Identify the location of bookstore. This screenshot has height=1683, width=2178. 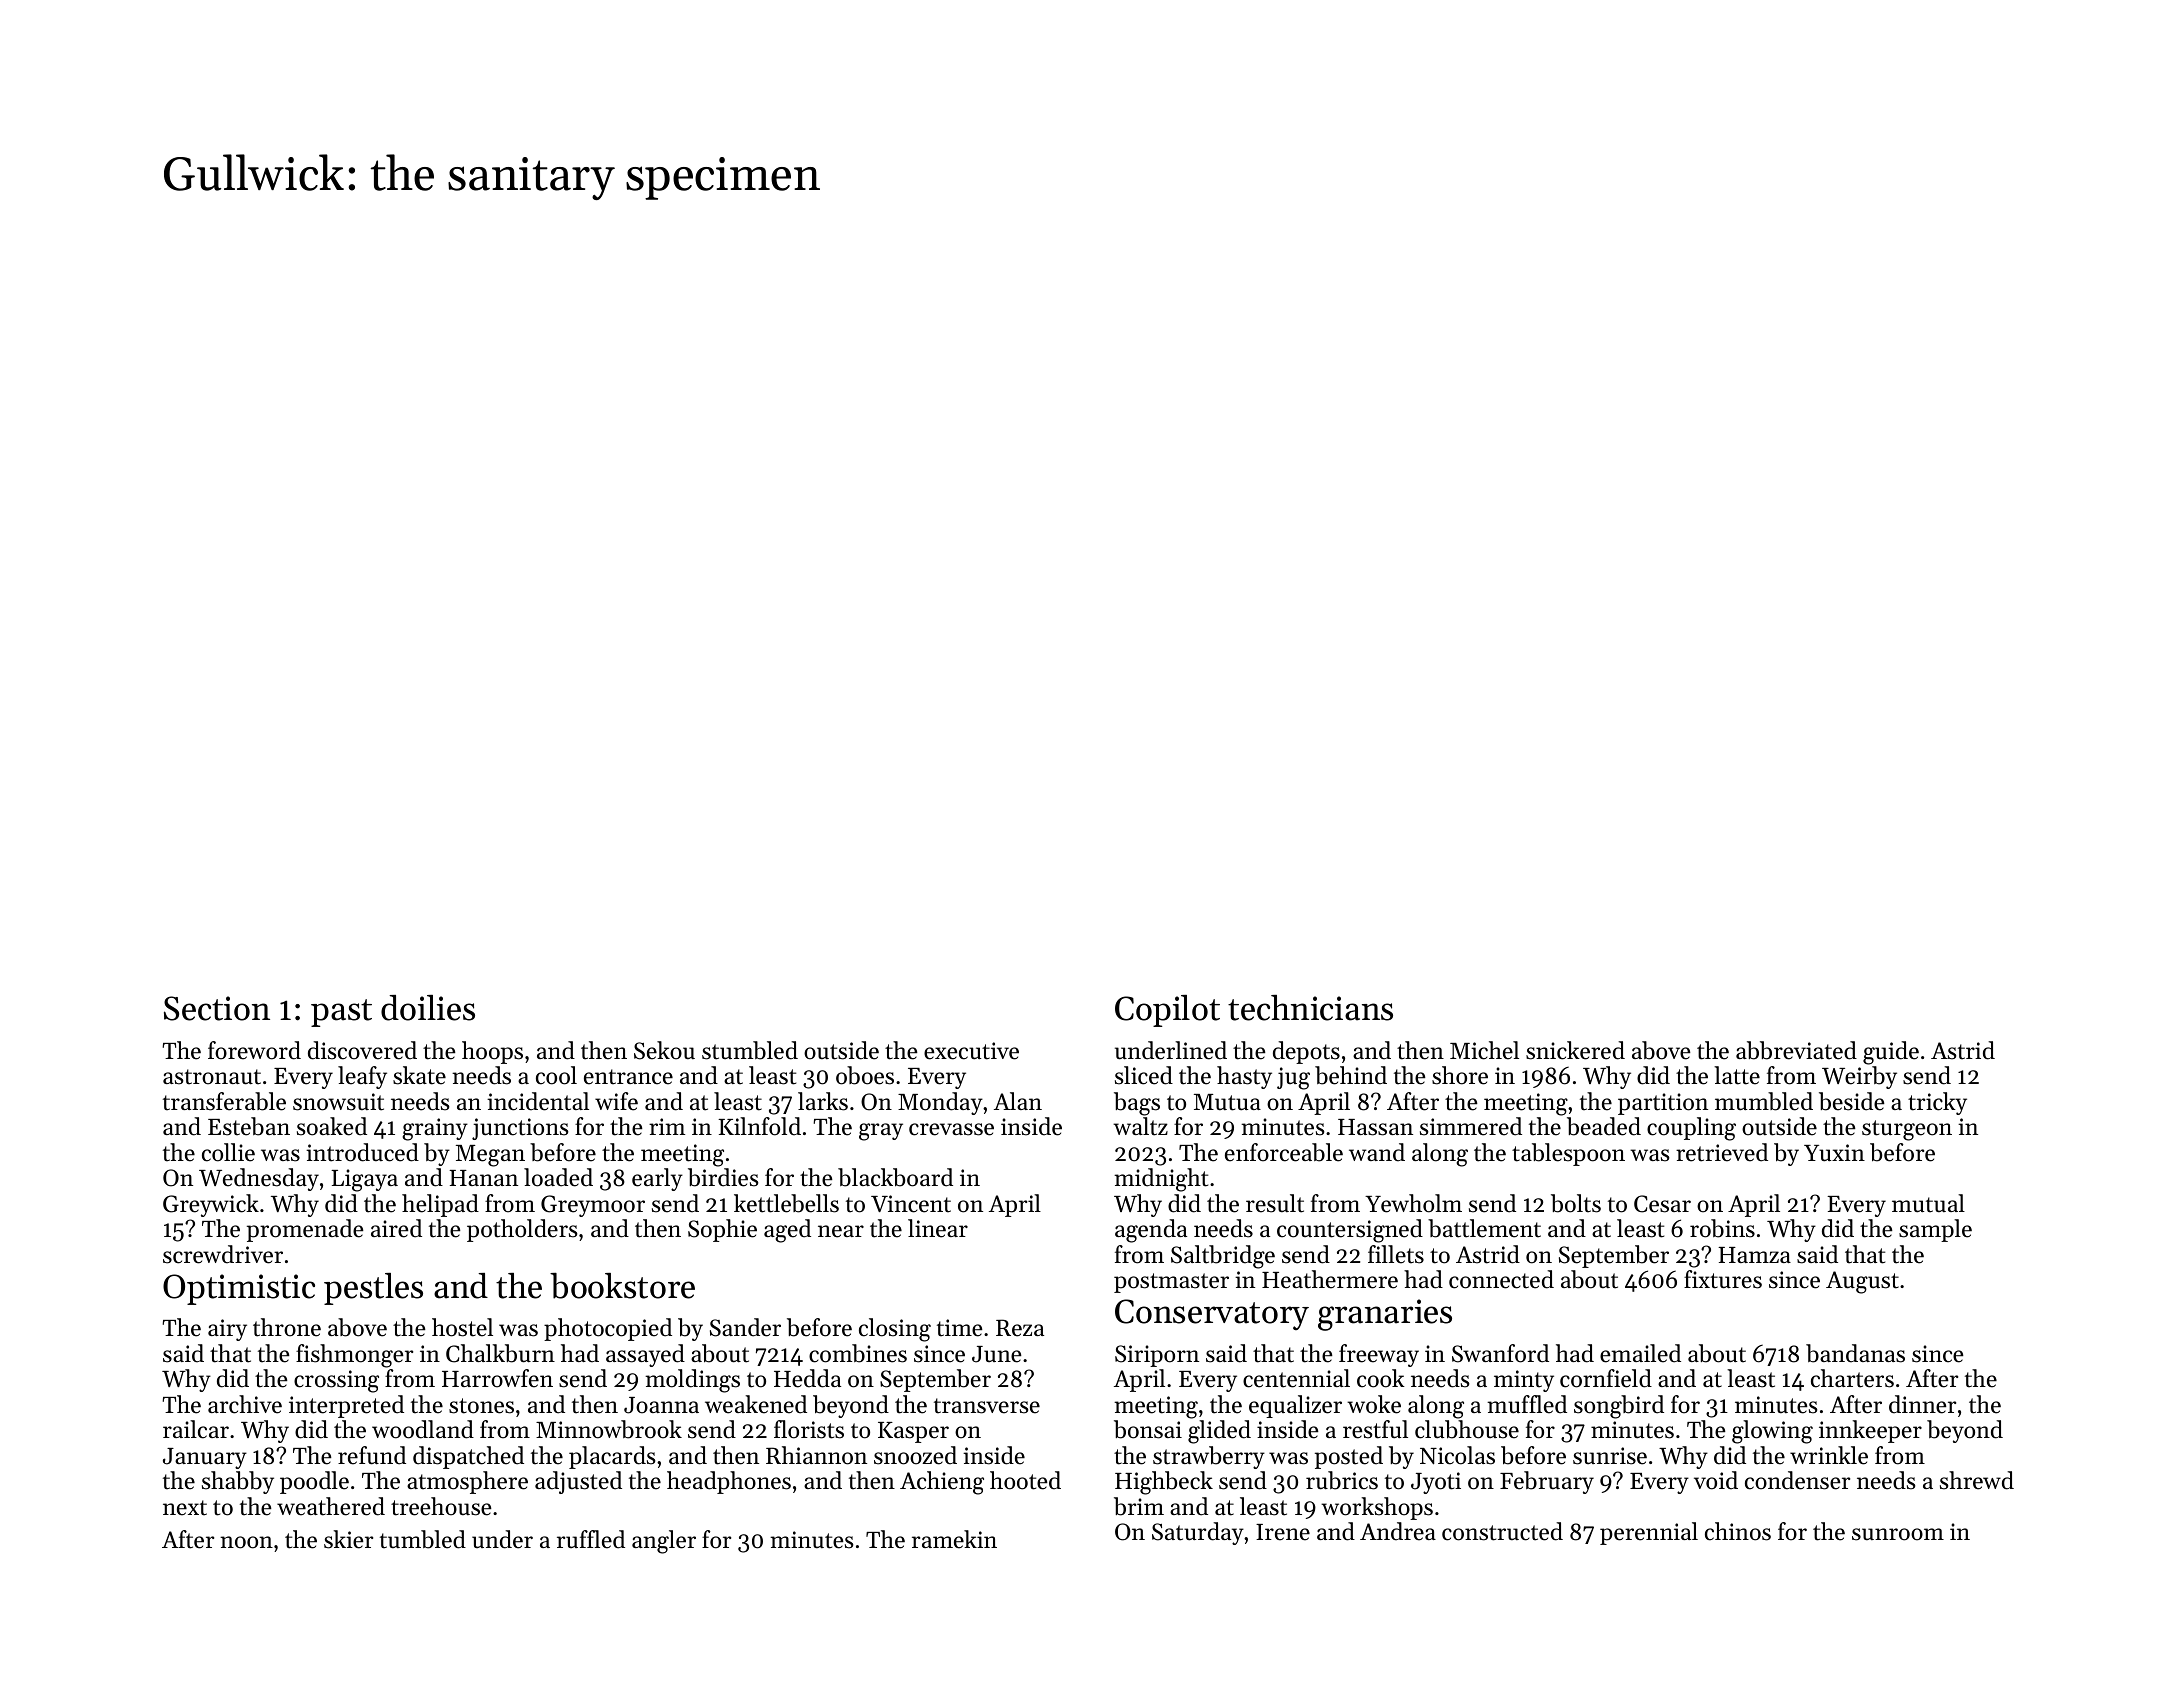
(622, 1286).
